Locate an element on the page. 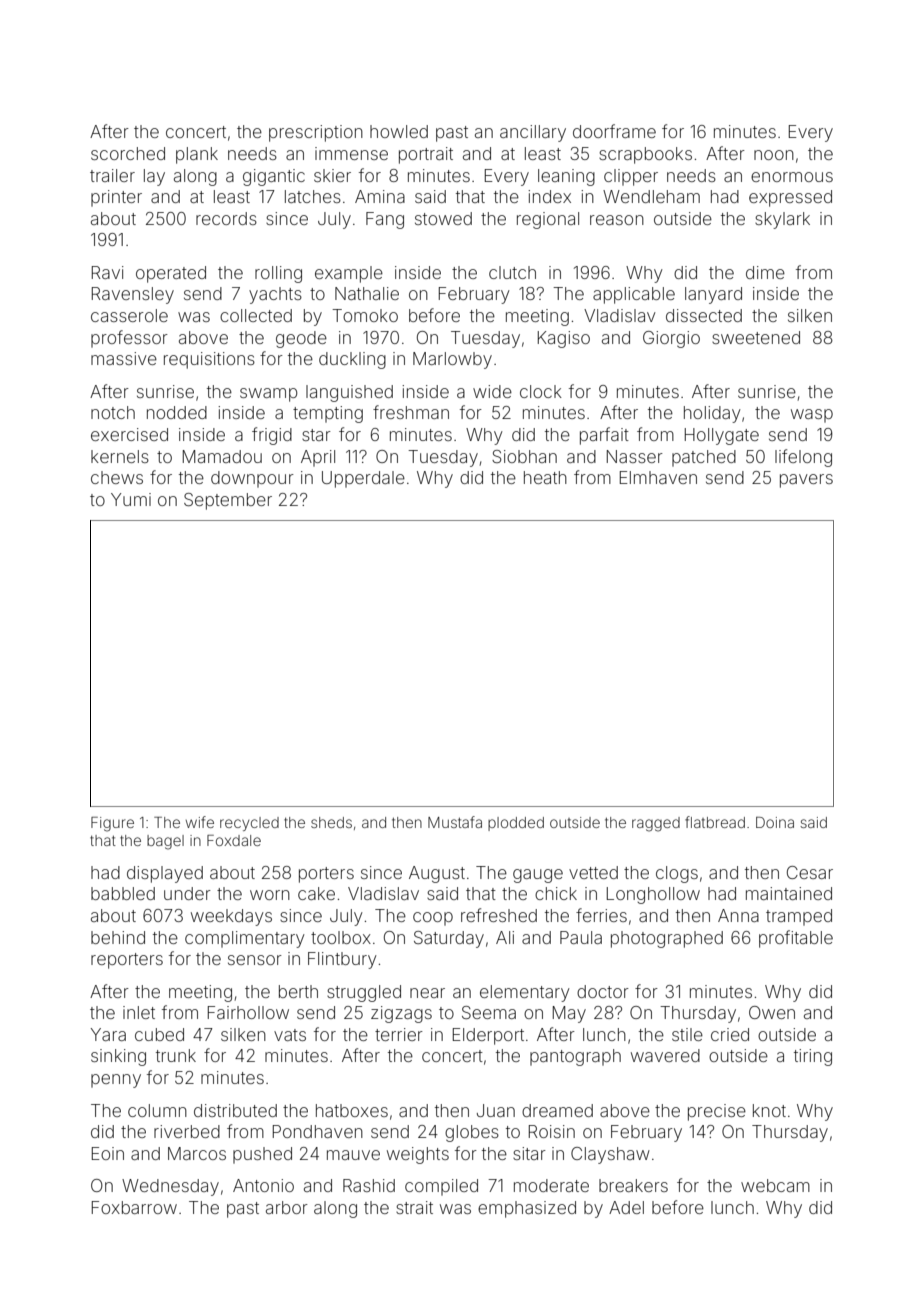 This image has width=924, height=1308. Siobhan is located at coordinates (524, 456).
